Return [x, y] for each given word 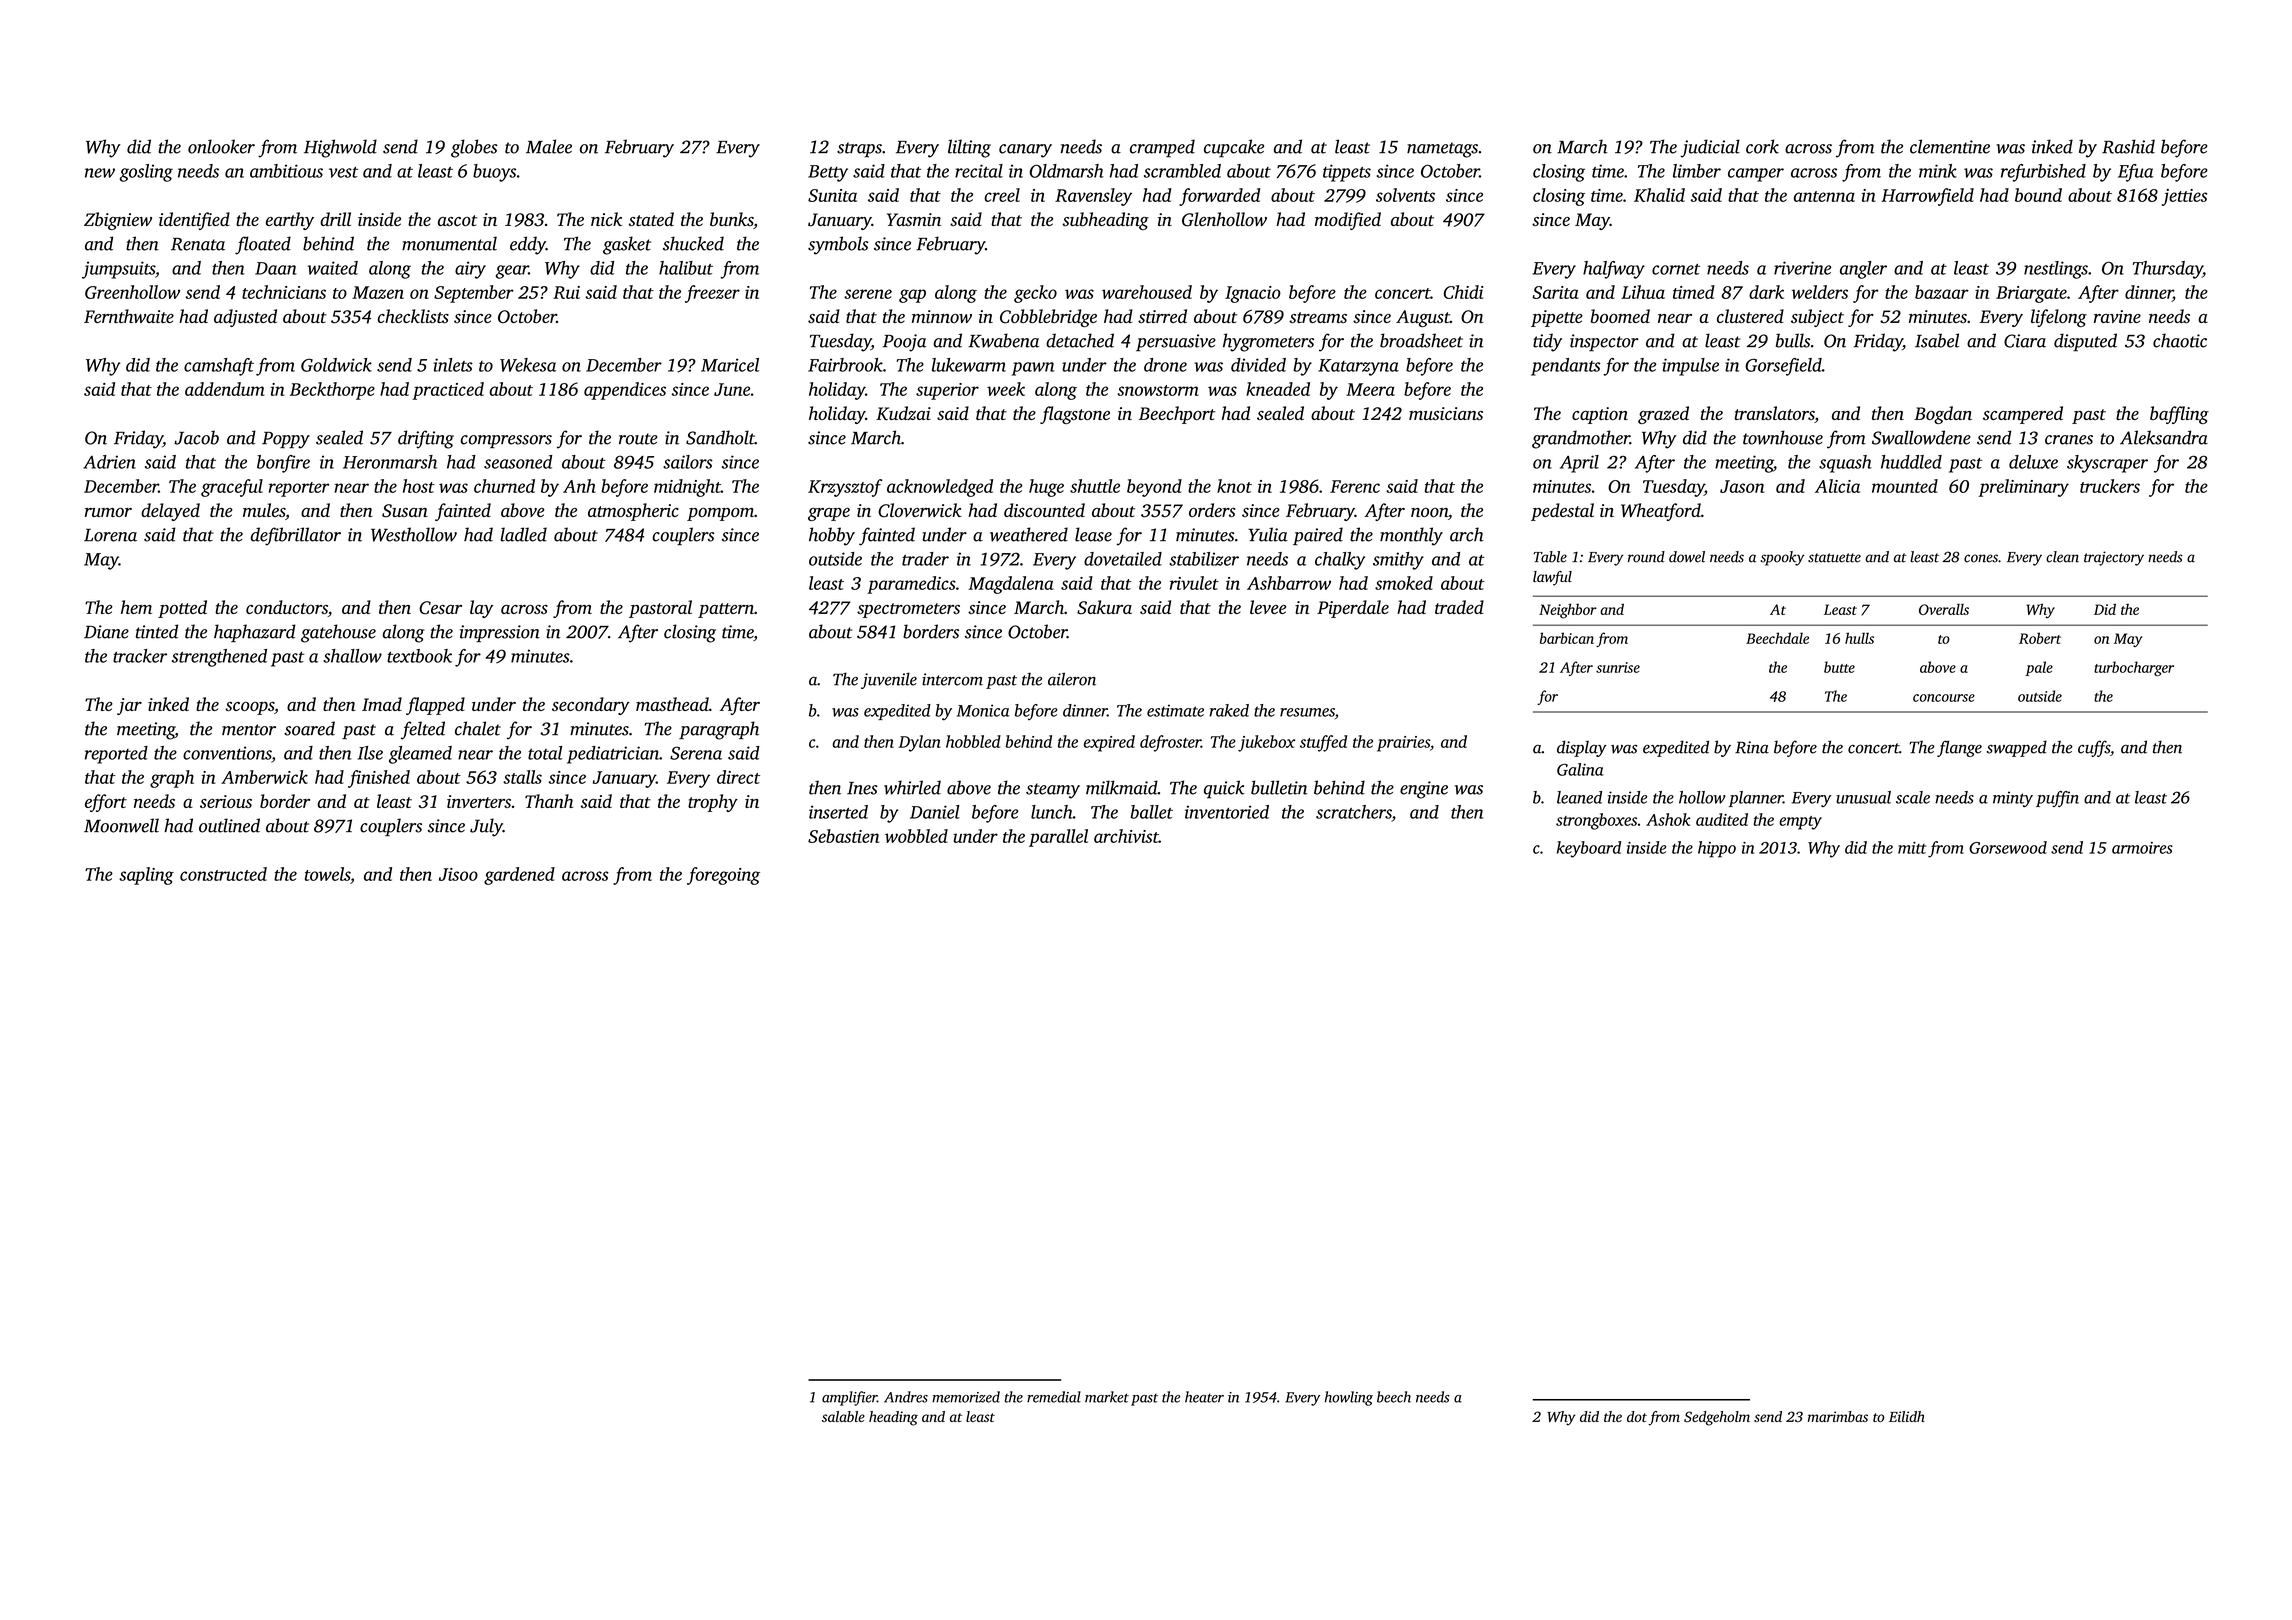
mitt [1912, 848]
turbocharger [2134, 668]
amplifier [849, 1398]
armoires [2142, 848]
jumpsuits [118, 270]
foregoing [723, 876]
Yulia [1268, 534]
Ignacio [1253, 294]
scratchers [1354, 812]
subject [1817, 318]
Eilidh [1907, 1416]
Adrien [109, 462]
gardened [519, 876]
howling [1348, 1398]
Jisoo [458, 874]
